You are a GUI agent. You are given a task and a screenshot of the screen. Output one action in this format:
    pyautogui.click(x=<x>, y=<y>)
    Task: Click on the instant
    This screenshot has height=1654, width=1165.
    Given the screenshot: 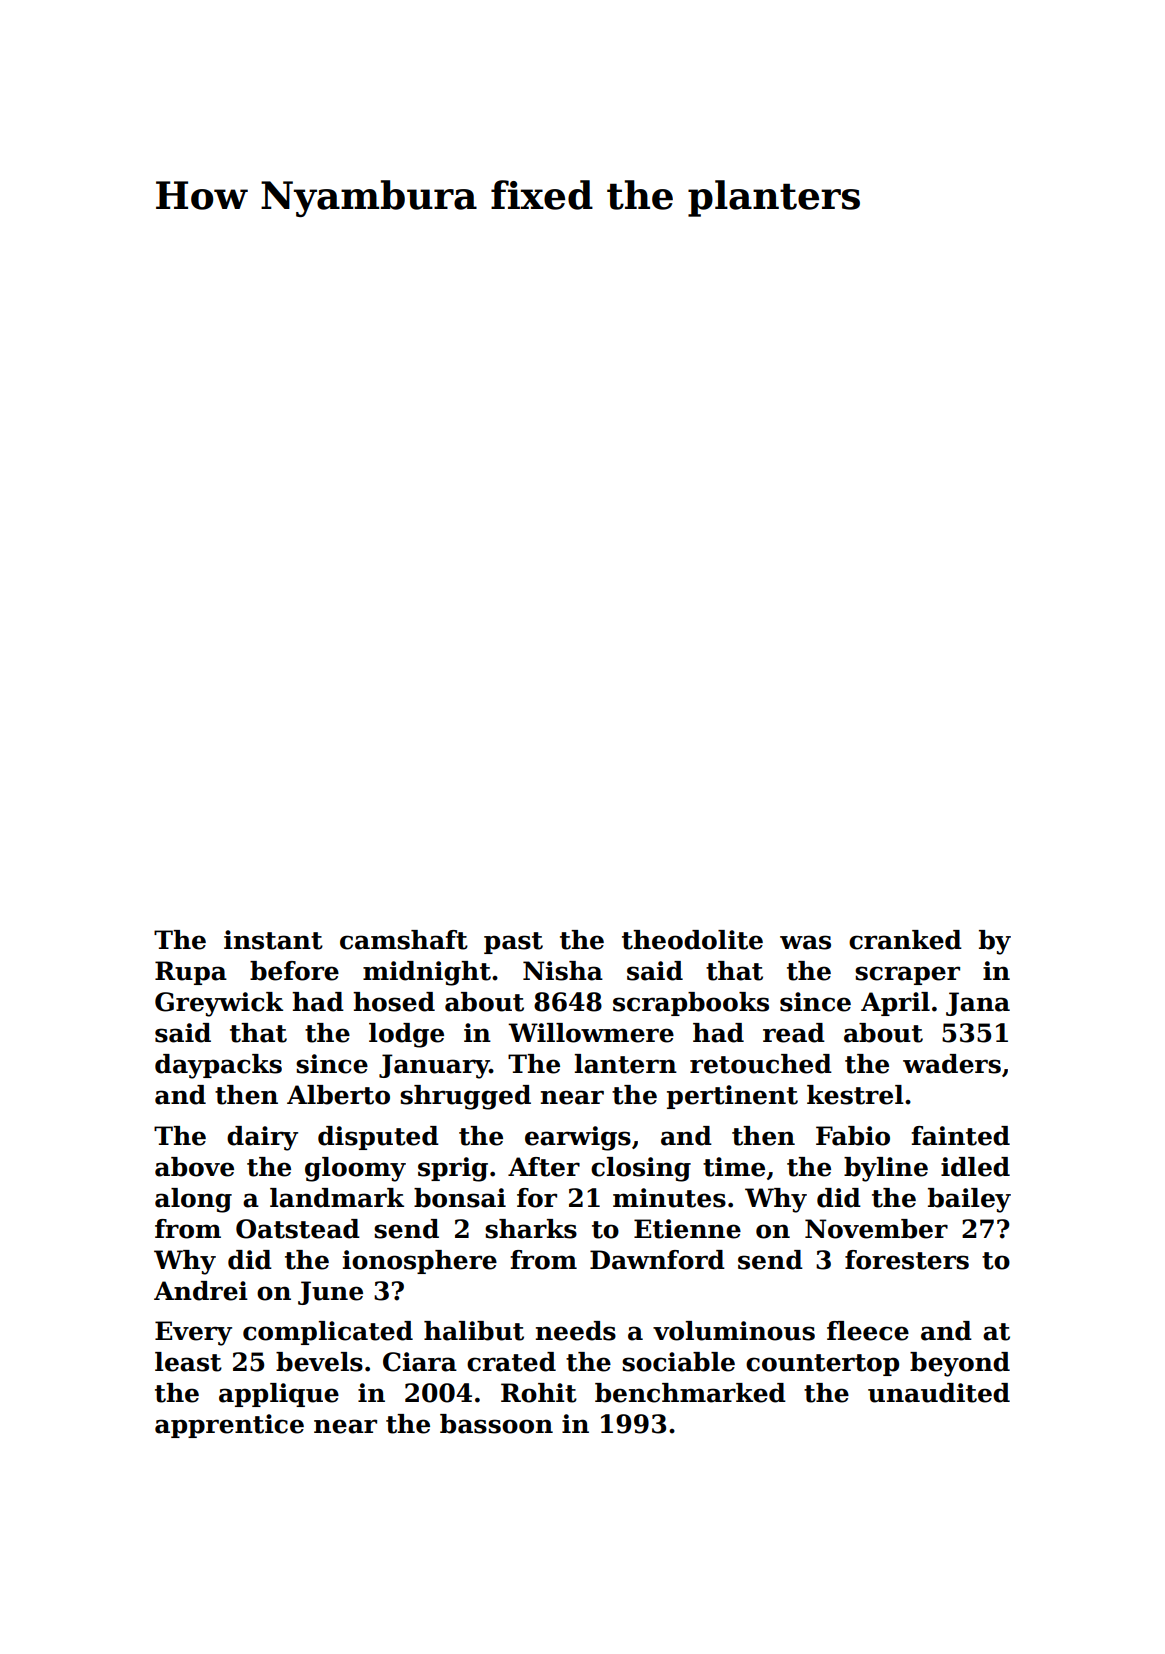 What is the action you would take?
    pyautogui.click(x=273, y=940)
